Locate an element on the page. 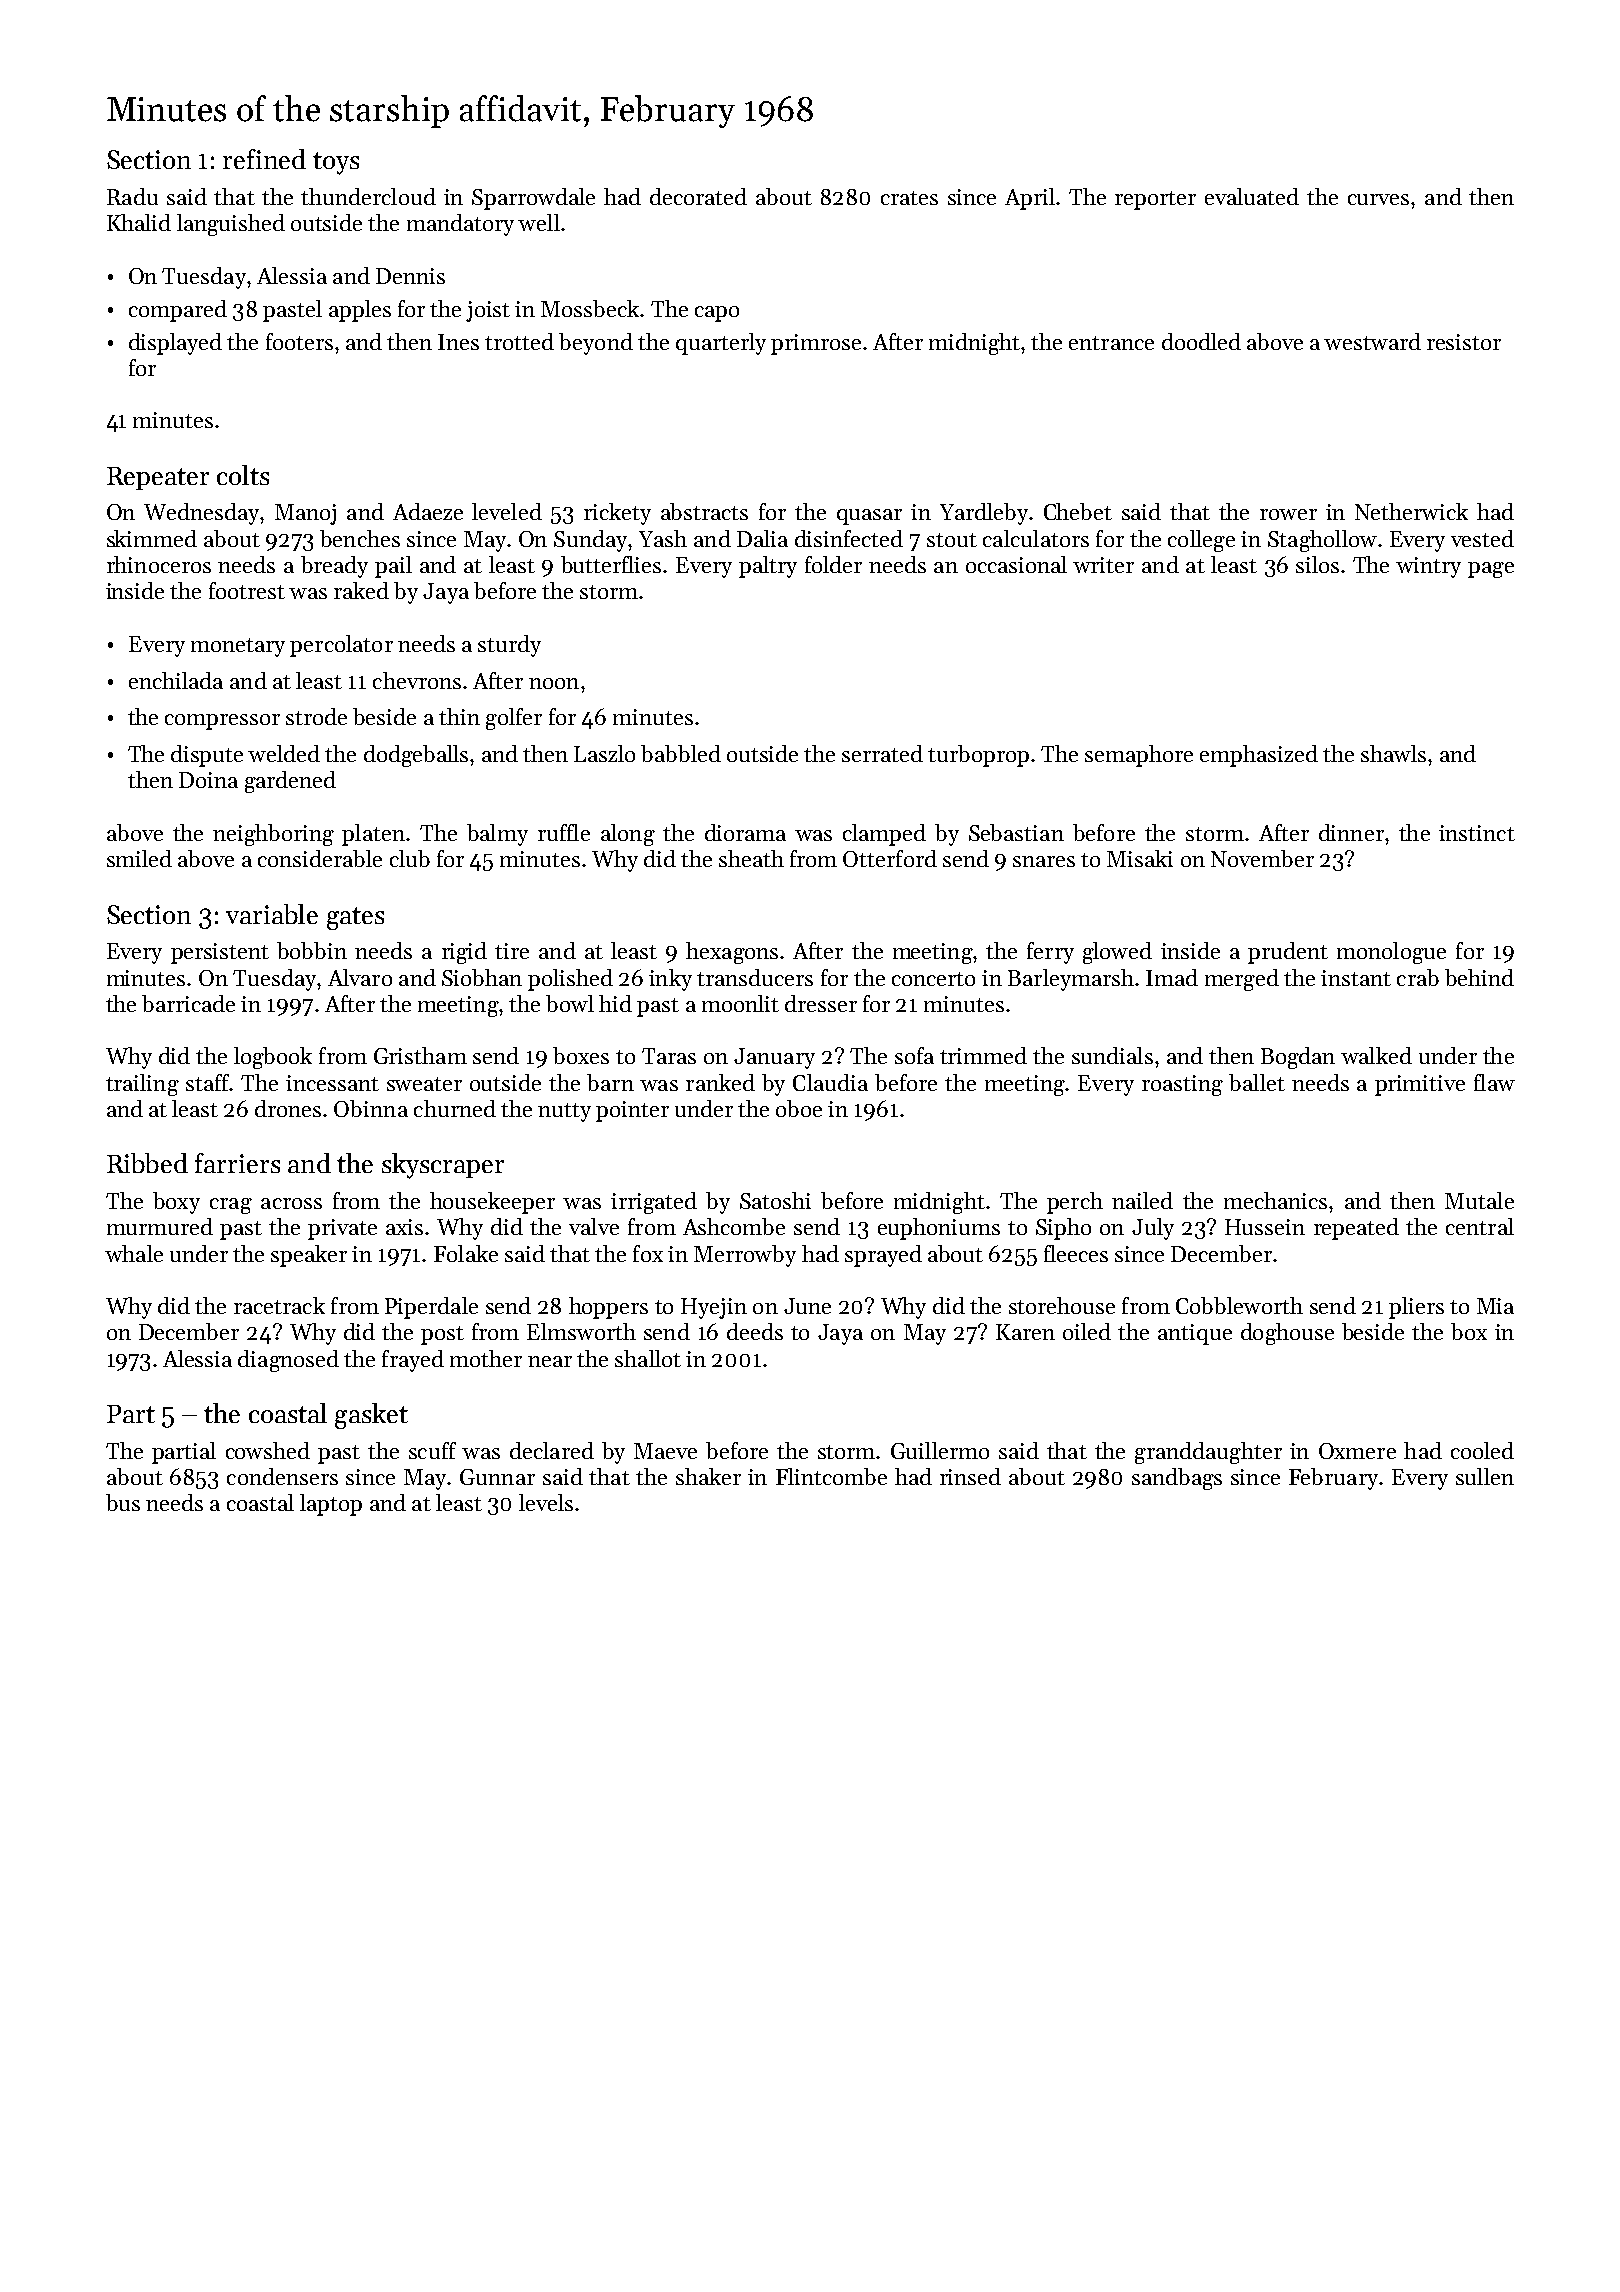 This document has width=1620, height=2292. curves is located at coordinates (1378, 199).
